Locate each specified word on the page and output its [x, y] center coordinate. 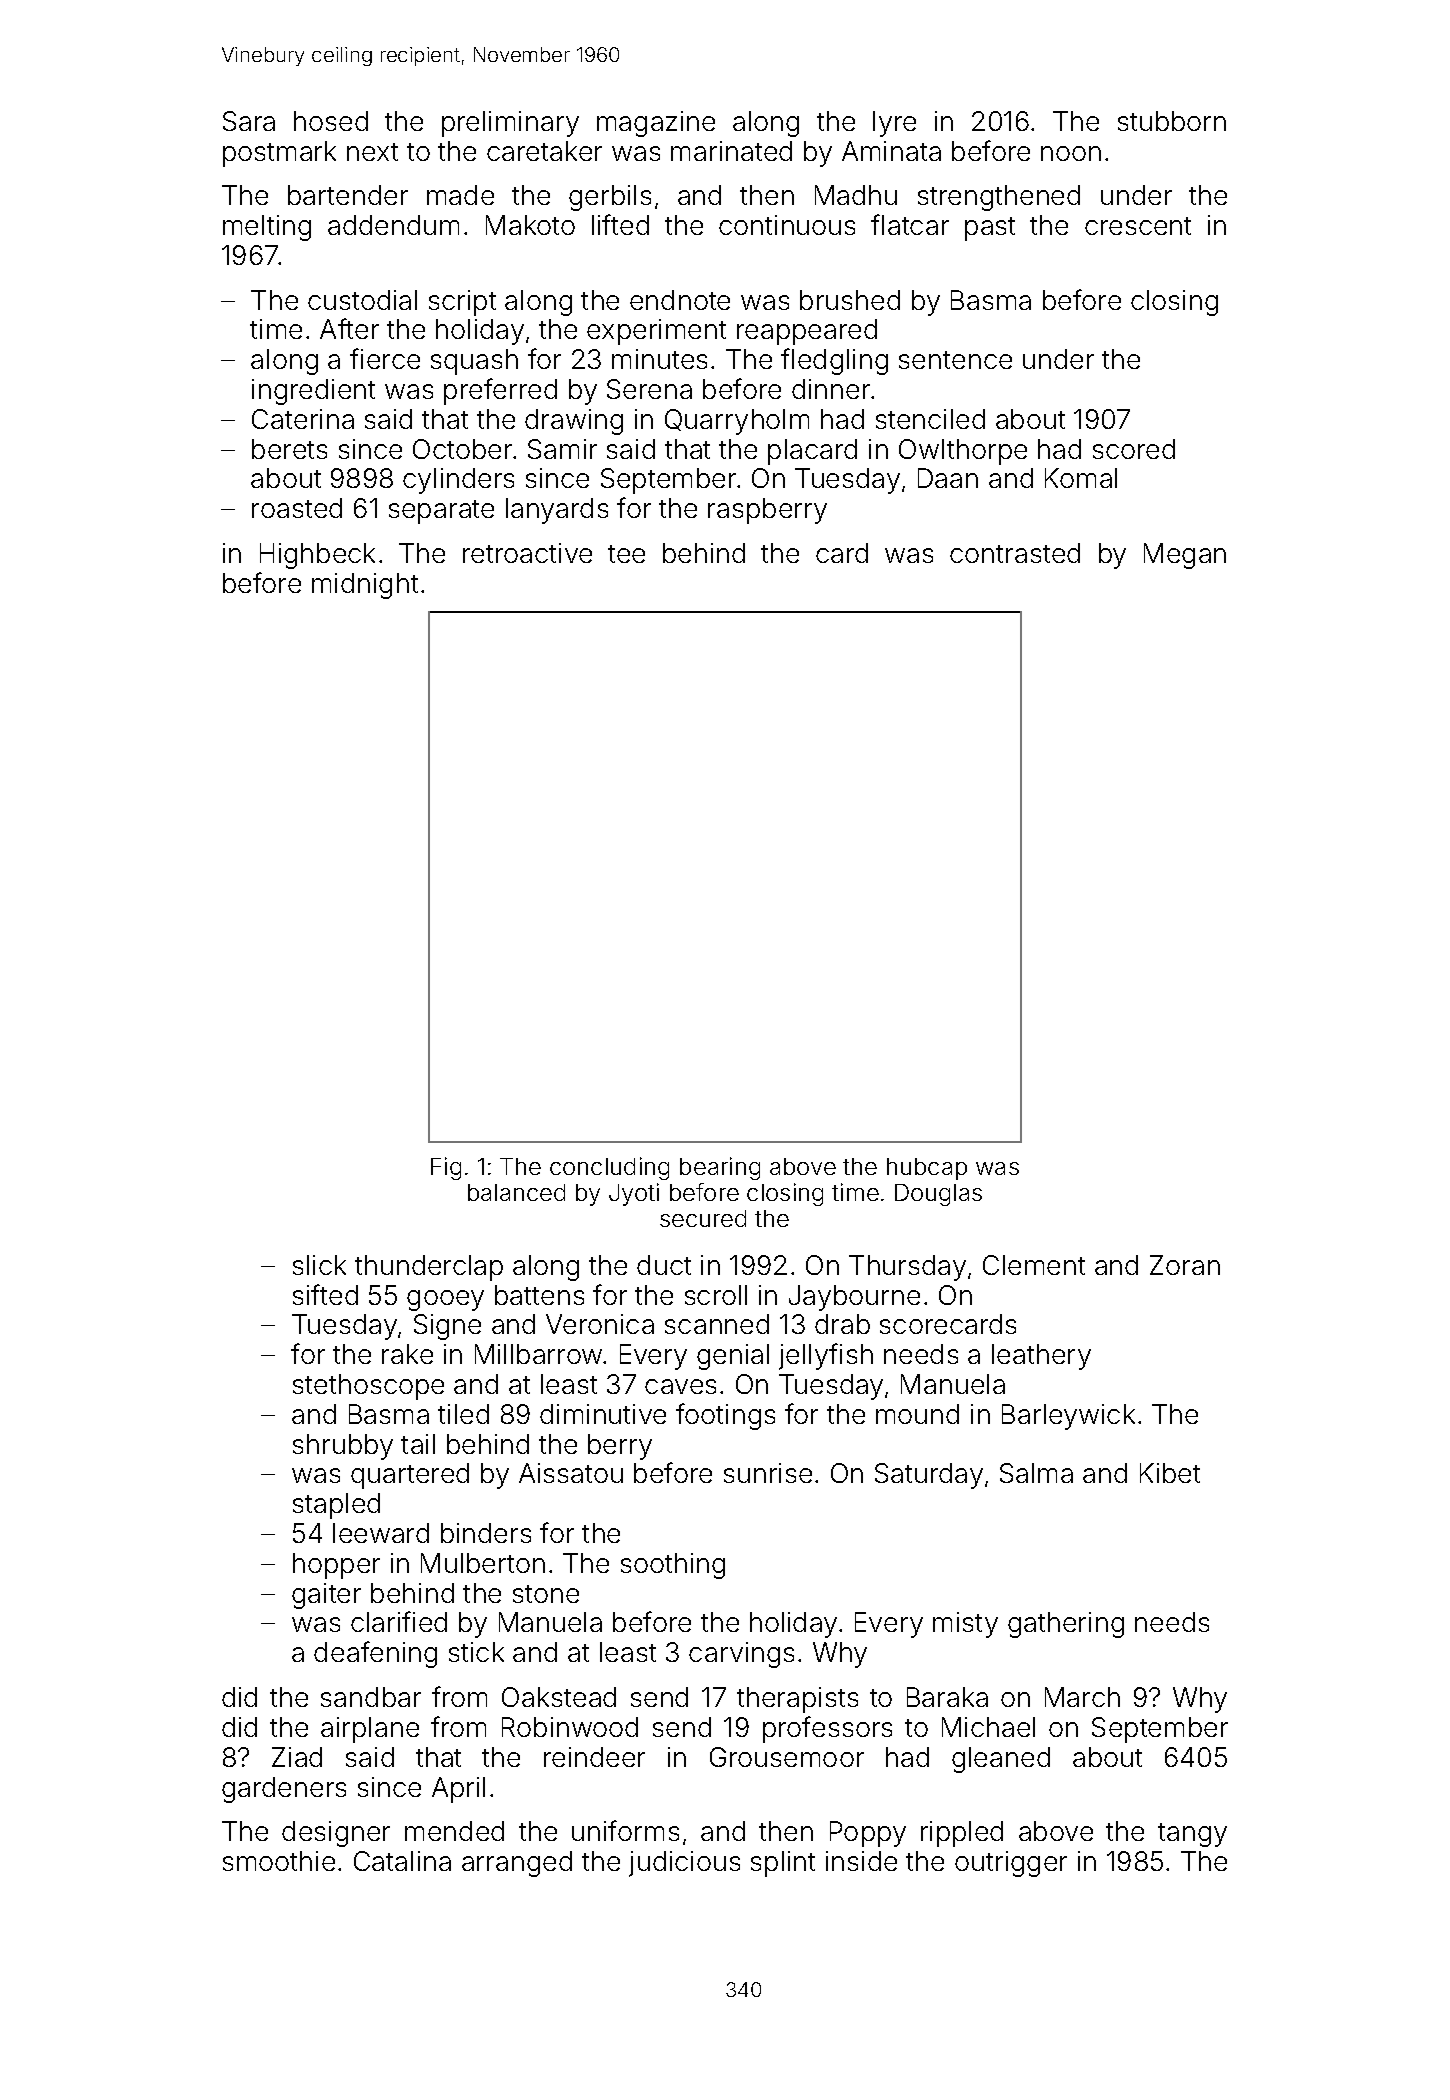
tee [626, 554]
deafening [375, 1654]
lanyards [557, 511]
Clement [1034, 1265]
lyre [894, 124]
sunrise [768, 1473]
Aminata [891, 151]
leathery [1041, 1357]
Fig [446, 1168]
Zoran [1185, 1265]
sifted [325, 1294]
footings [725, 1416]
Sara [249, 121]
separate [441, 512]
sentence [955, 360]
